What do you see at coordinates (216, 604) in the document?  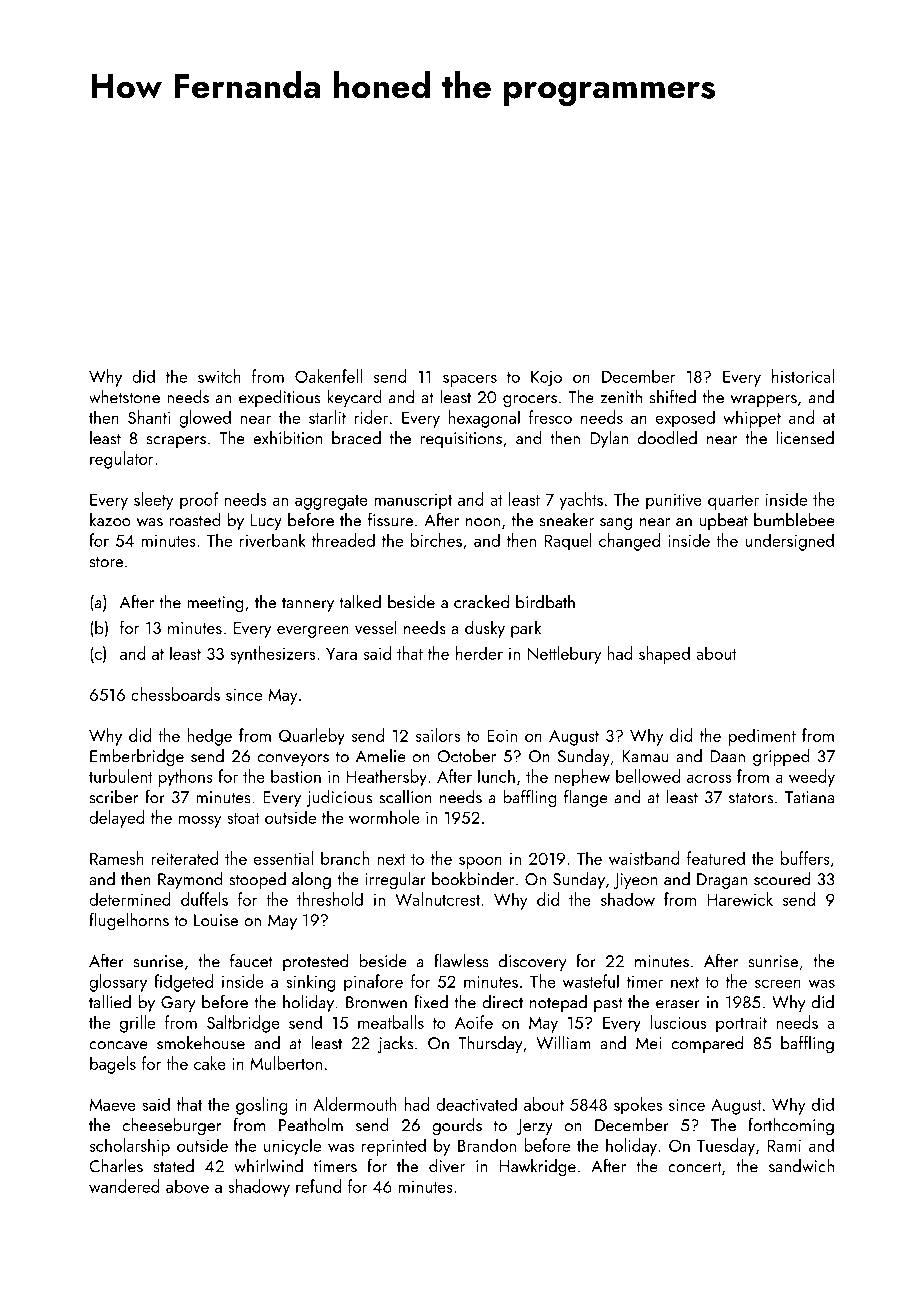 I see `meeting` at bounding box center [216, 604].
